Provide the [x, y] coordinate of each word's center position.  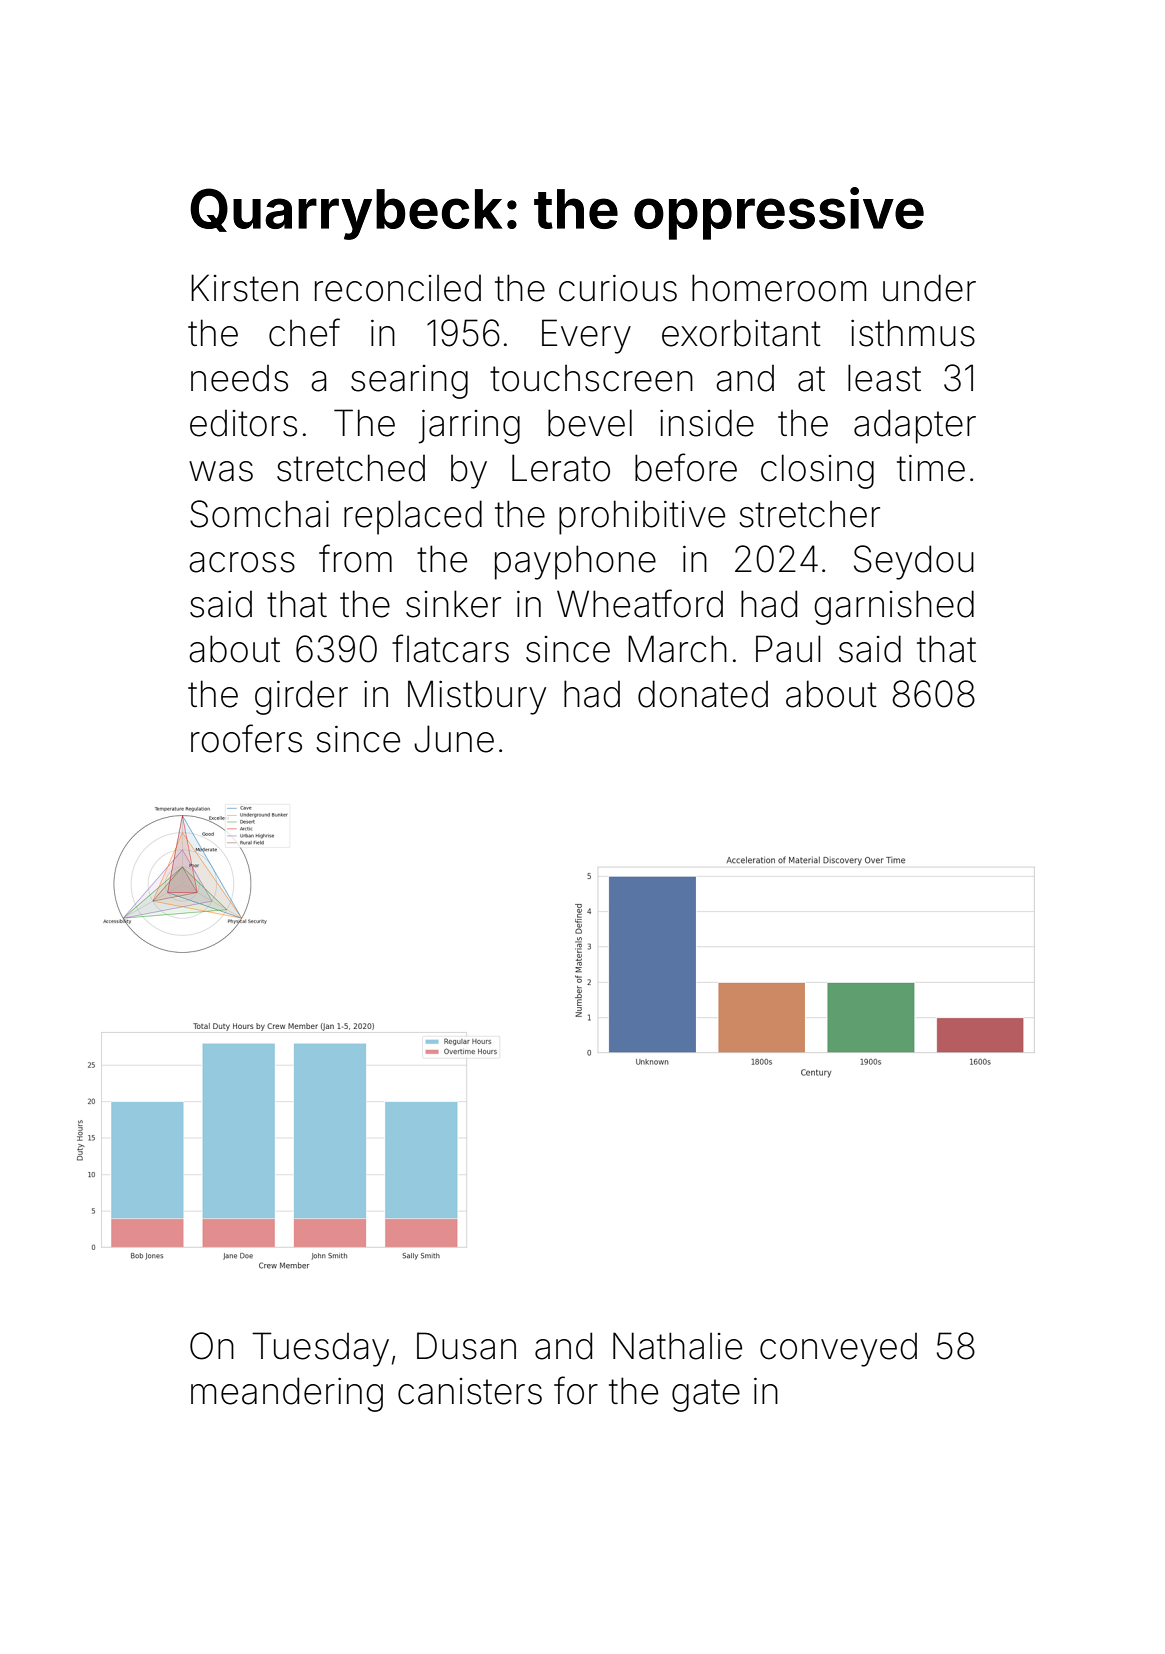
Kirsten [244, 288]
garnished [894, 607]
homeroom [779, 288]
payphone [575, 562]
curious [618, 288]
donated [703, 694]
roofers [246, 738]
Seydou [914, 562]
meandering [287, 1394]
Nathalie [677, 1346]
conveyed [838, 1350]
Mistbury [477, 697]
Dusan [466, 1346]
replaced [413, 517]
